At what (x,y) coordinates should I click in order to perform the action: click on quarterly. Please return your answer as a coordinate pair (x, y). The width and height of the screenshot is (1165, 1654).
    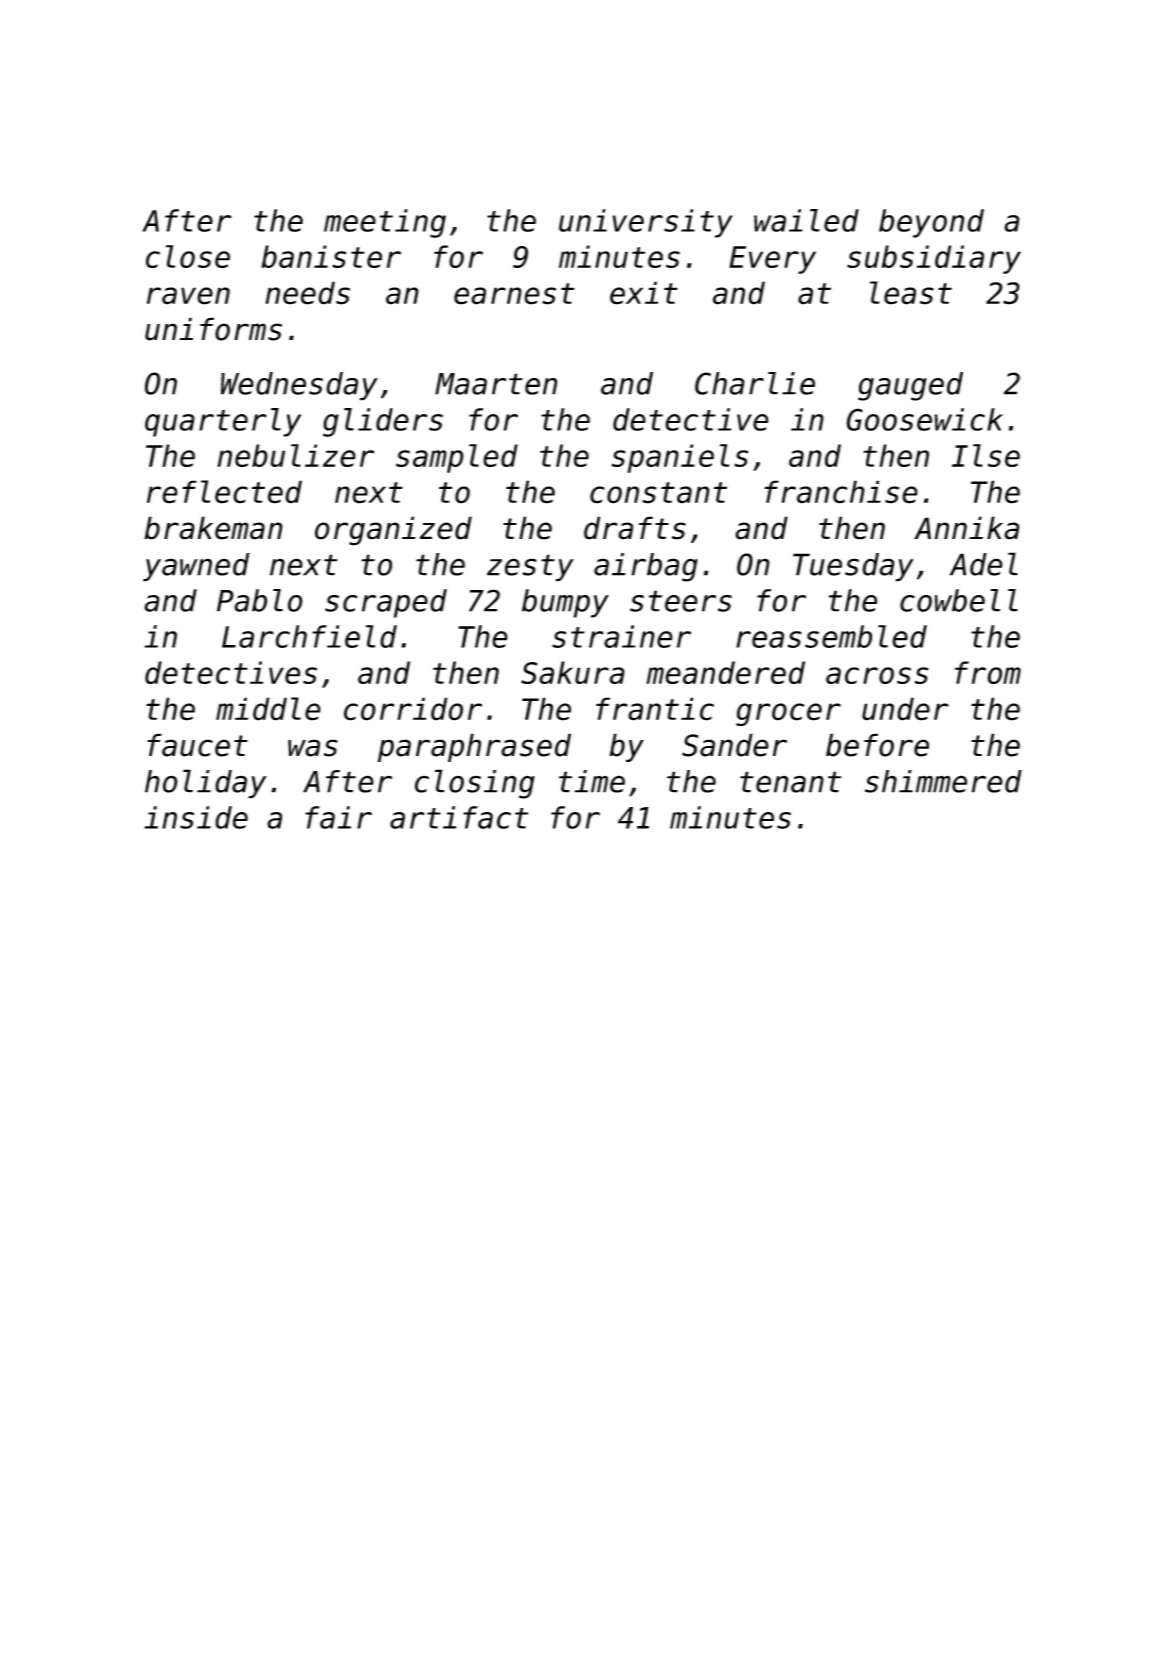
    Looking at the image, I should click on (223, 422).
